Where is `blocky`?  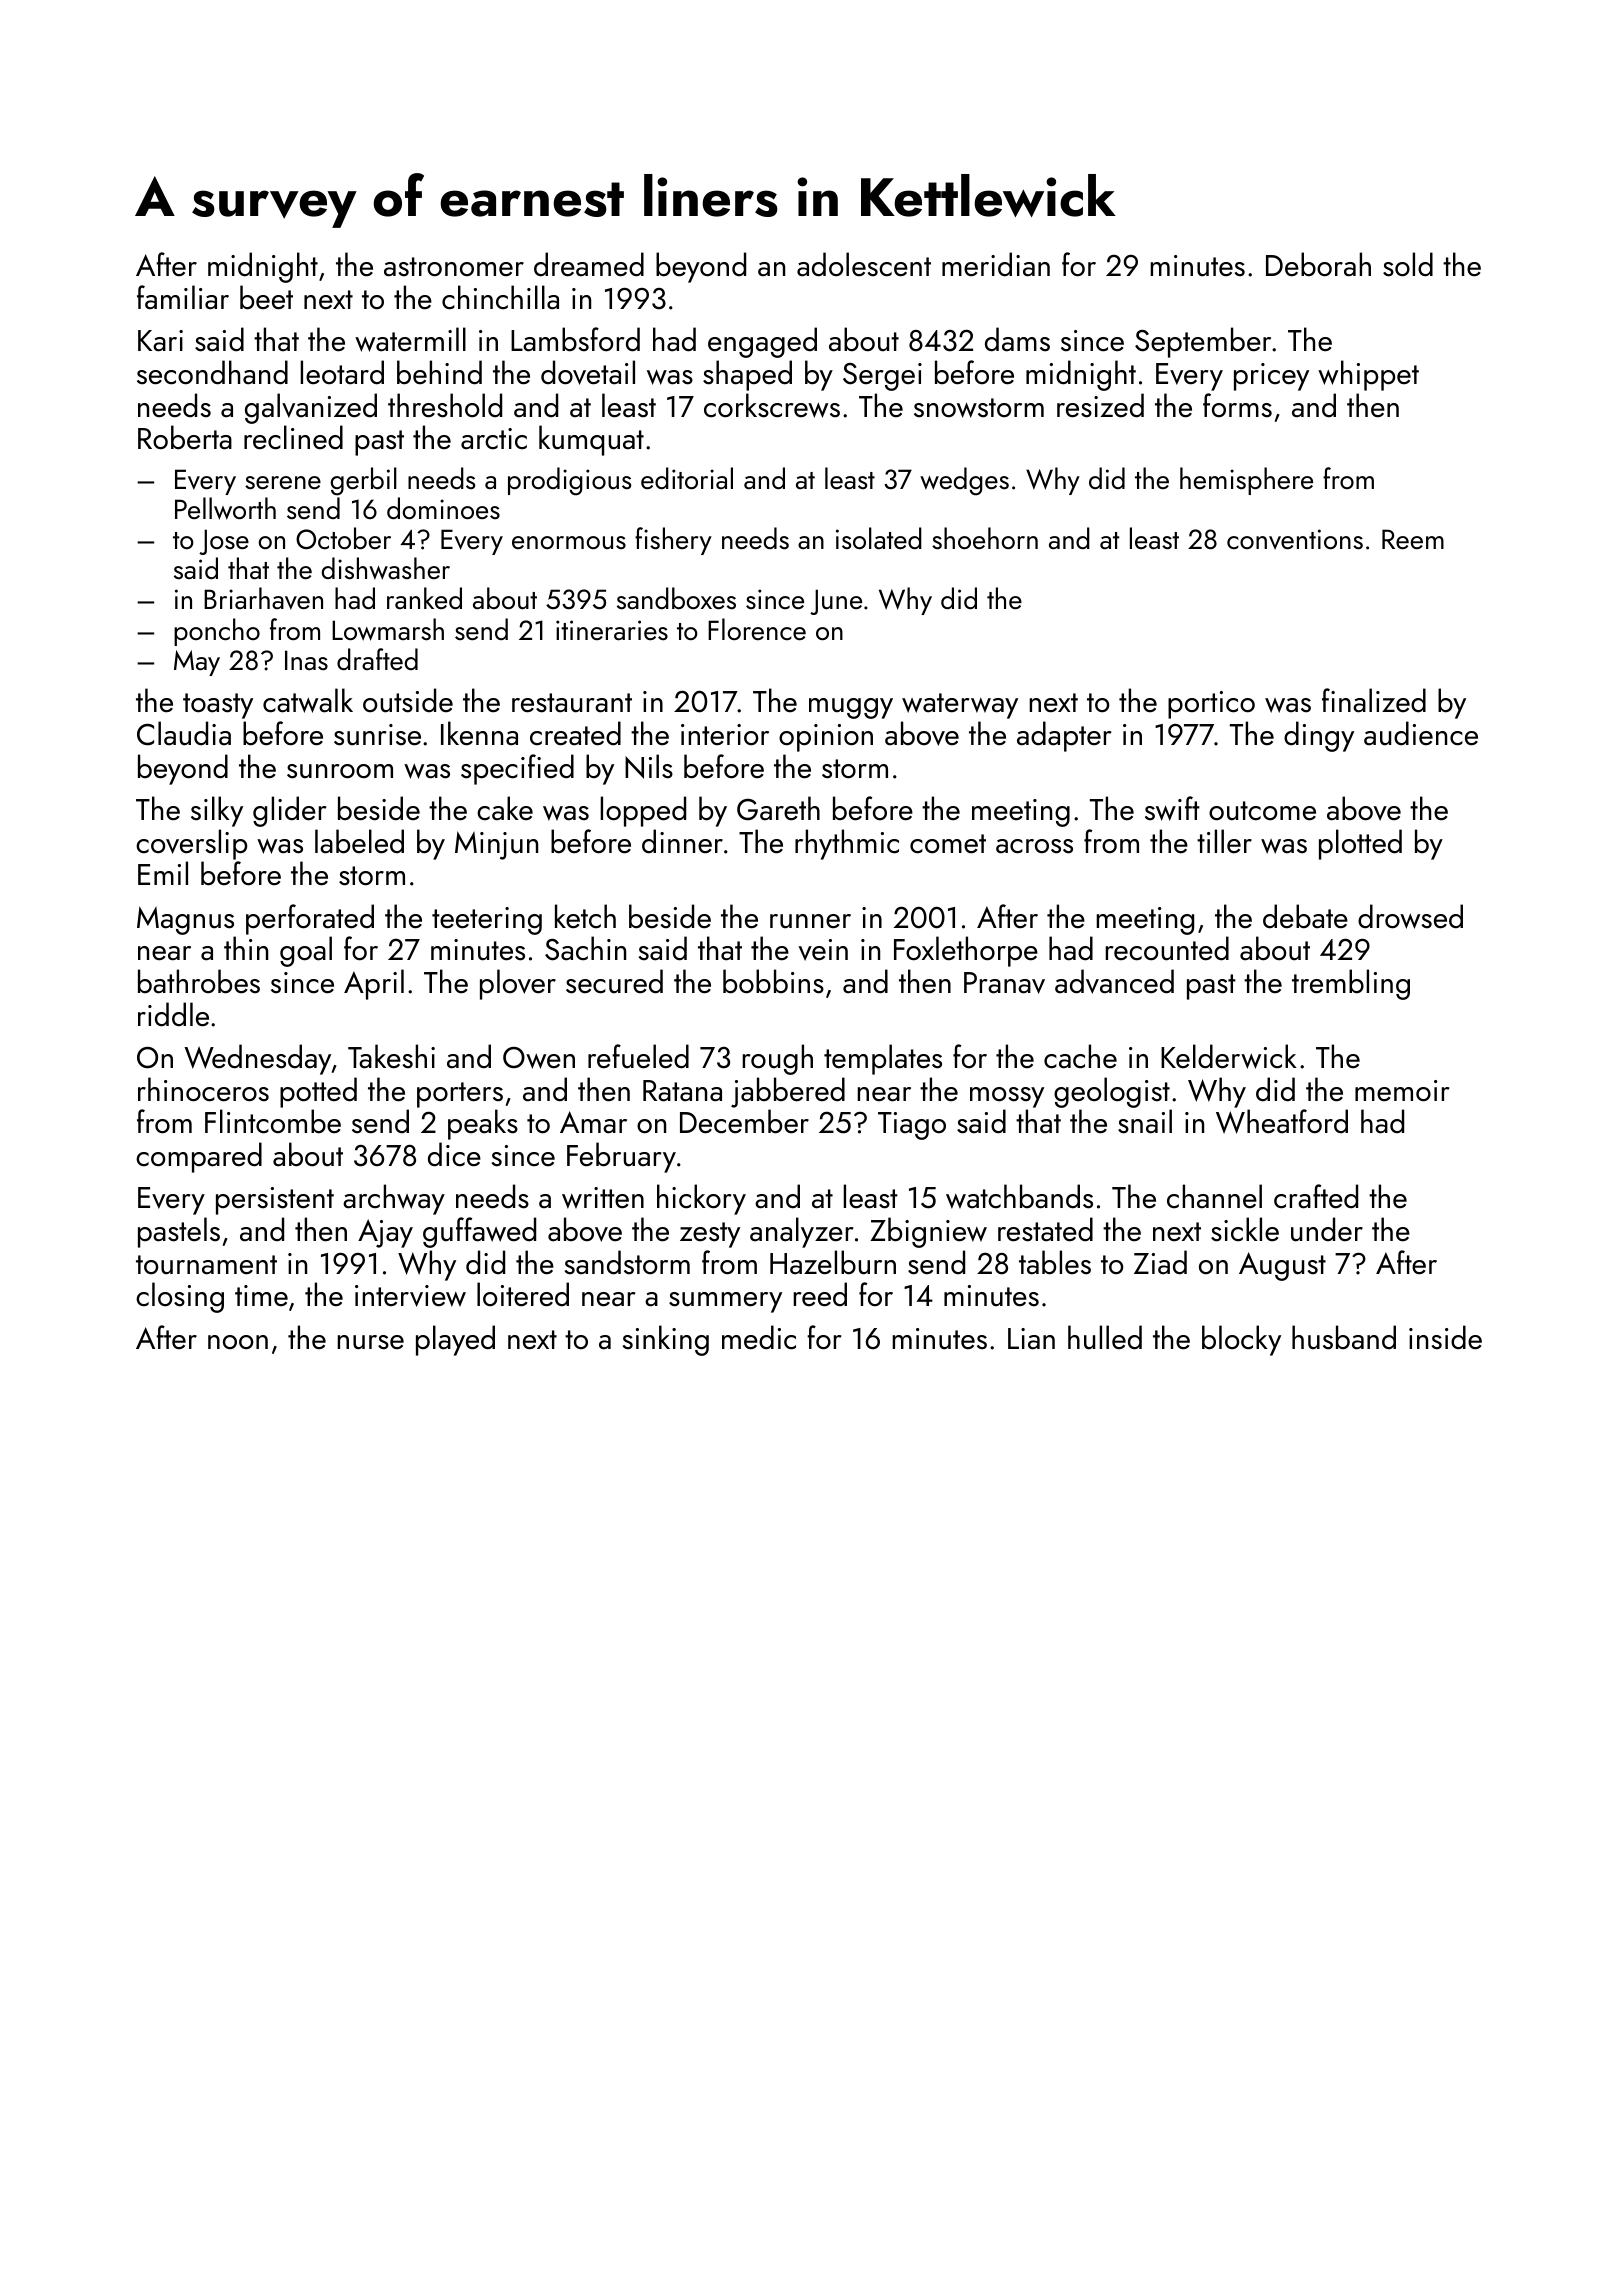 blocky is located at coordinates (1241, 1340).
